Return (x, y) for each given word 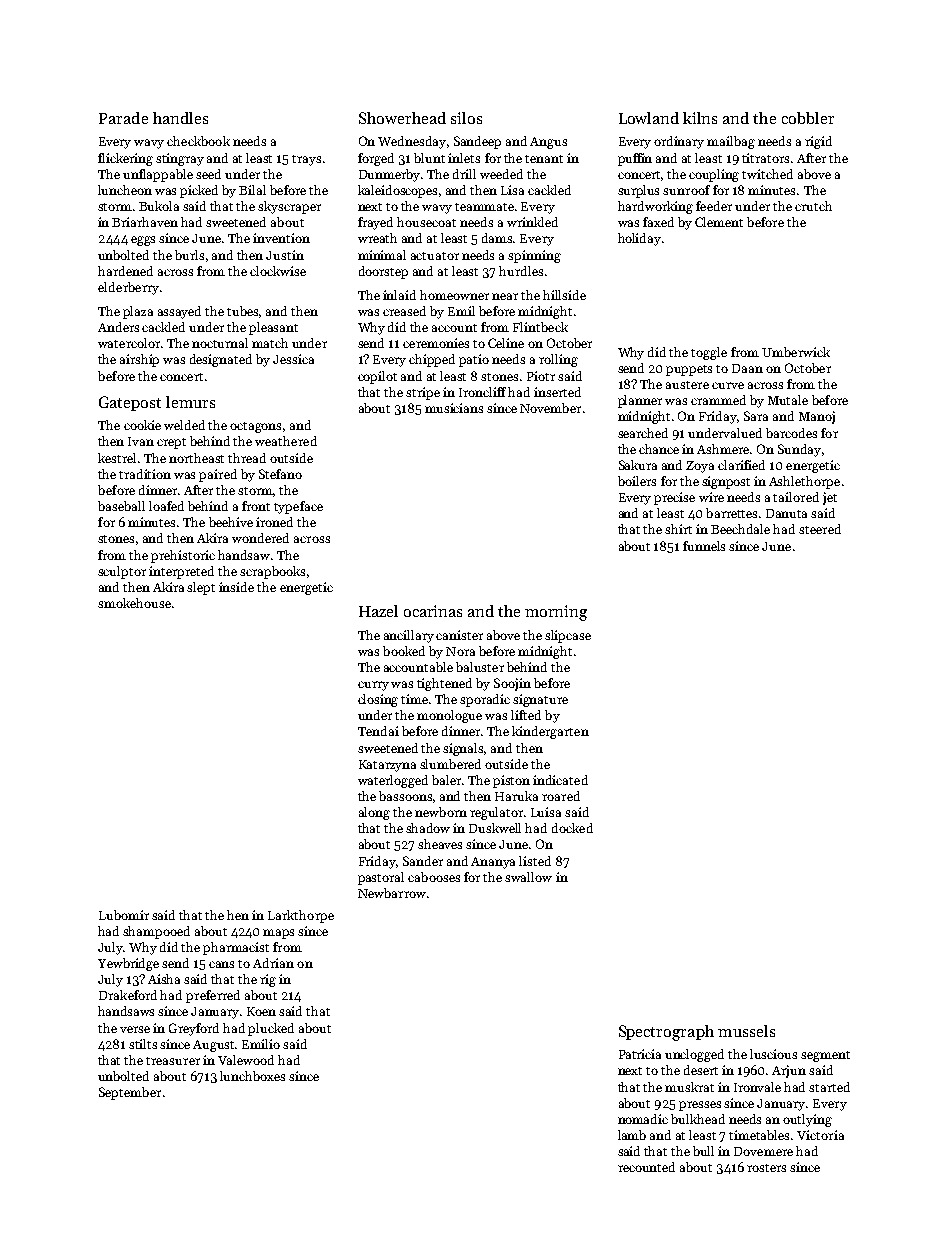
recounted (646, 1167)
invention (281, 238)
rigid (818, 142)
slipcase (568, 636)
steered (820, 529)
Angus (548, 143)
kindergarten (550, 732)
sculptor (122, 572)
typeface (298, 507)
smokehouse (134, 603)
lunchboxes (252, 1076)
